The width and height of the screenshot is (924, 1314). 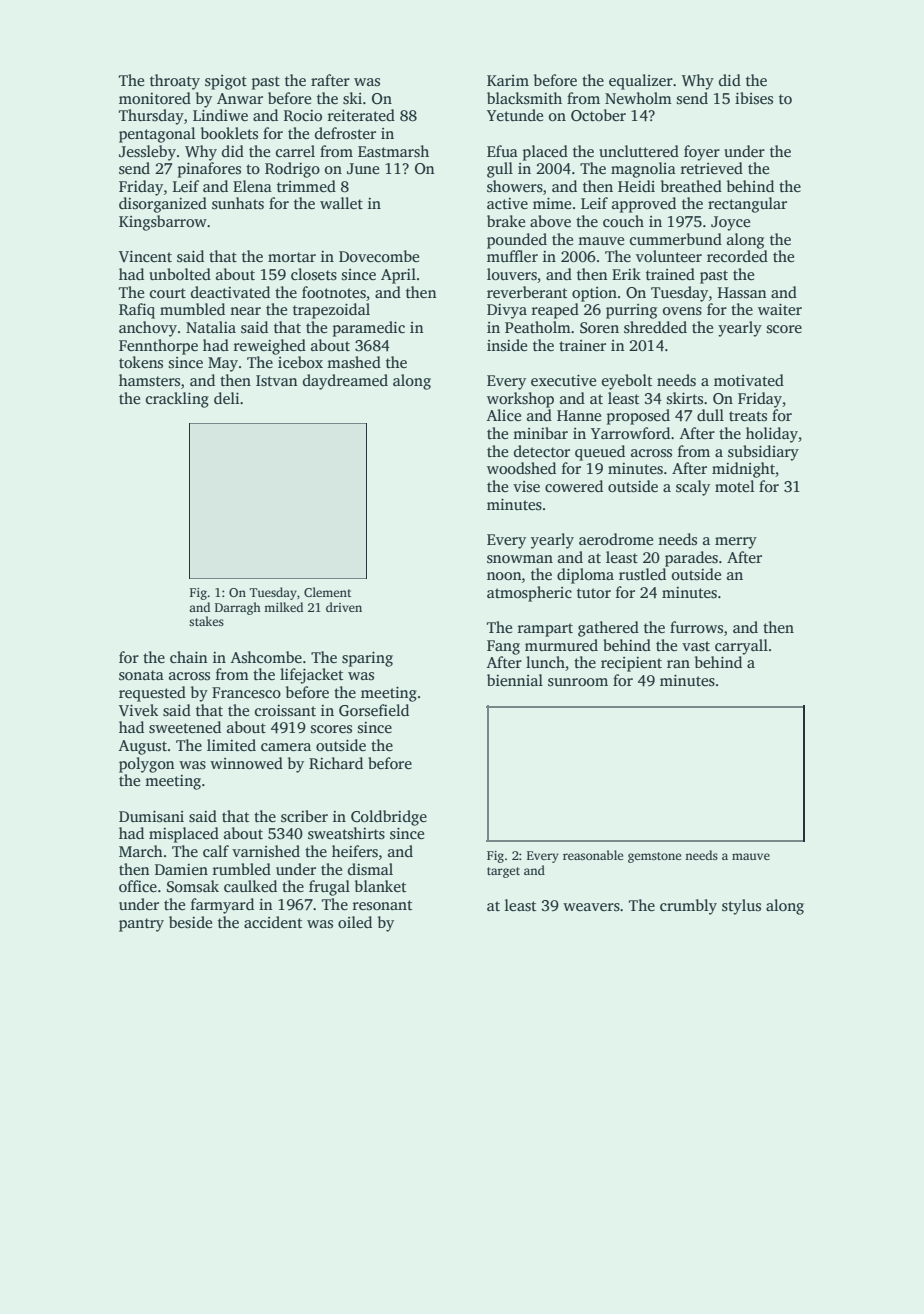 I want to click on stylus, so click(x=741, y=907).
